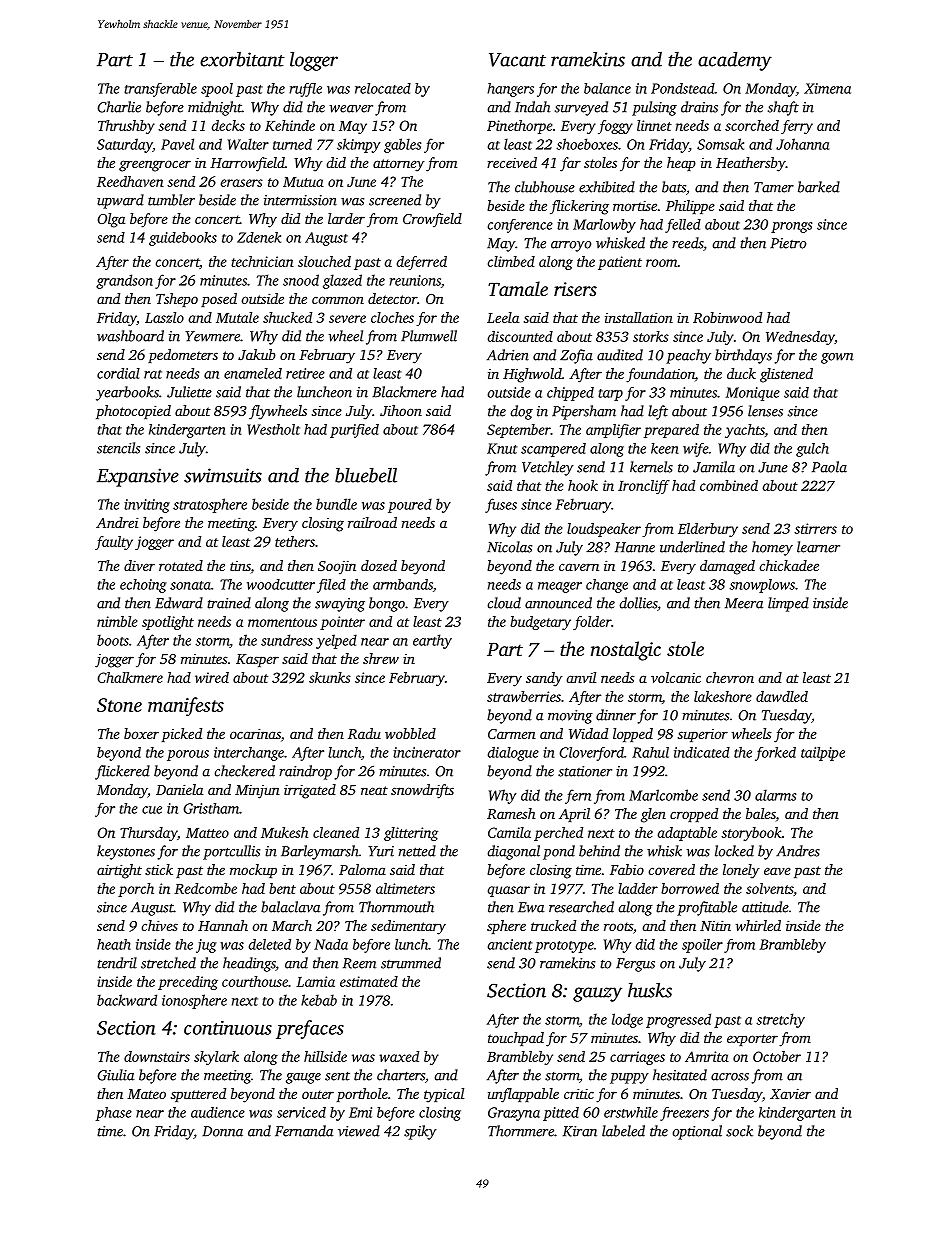 This document has width=952, height=1233. I want to click on Donna, so click(222, 1131).
